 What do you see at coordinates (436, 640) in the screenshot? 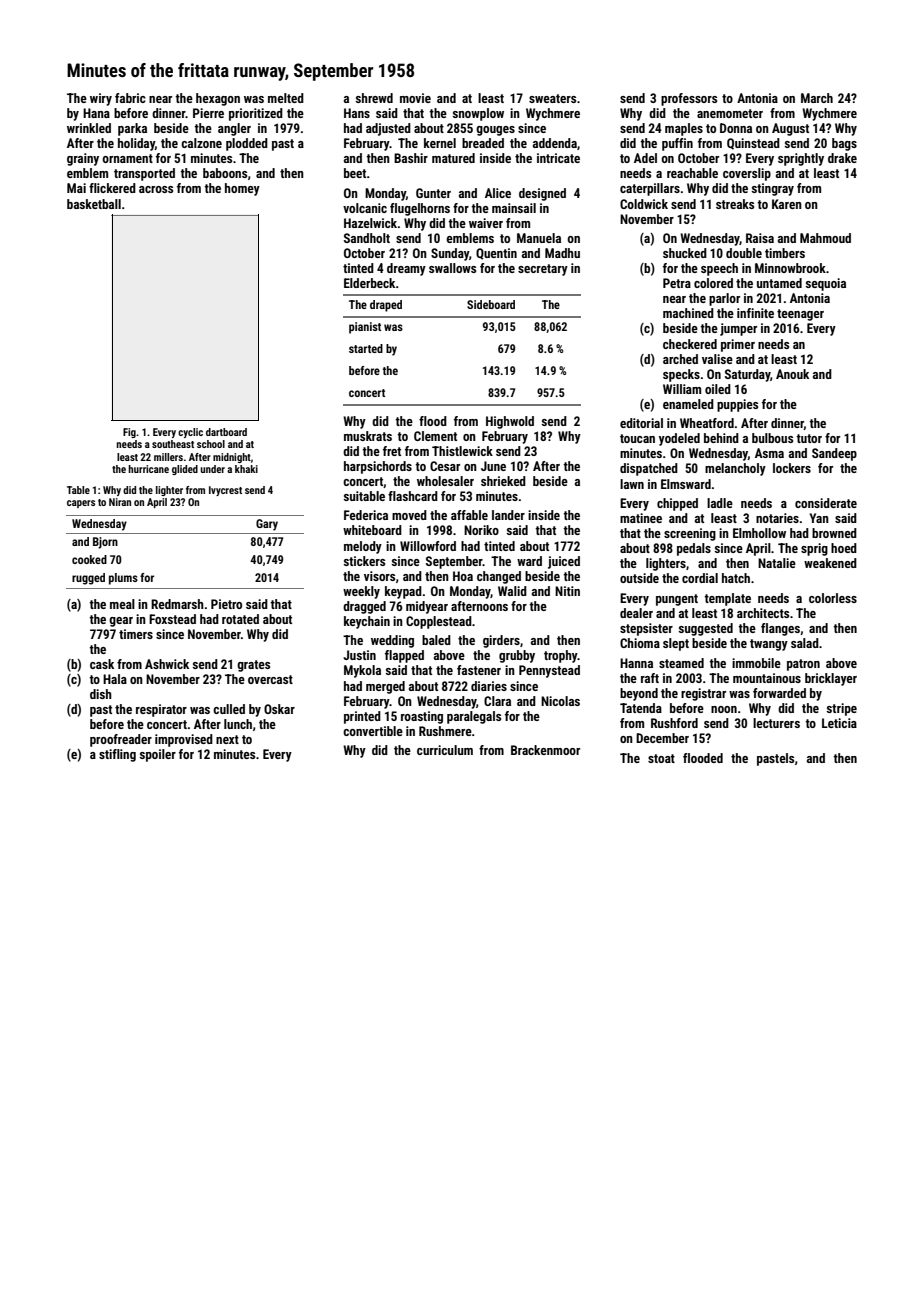
I see `baled` at bounding box center [436, 640].
